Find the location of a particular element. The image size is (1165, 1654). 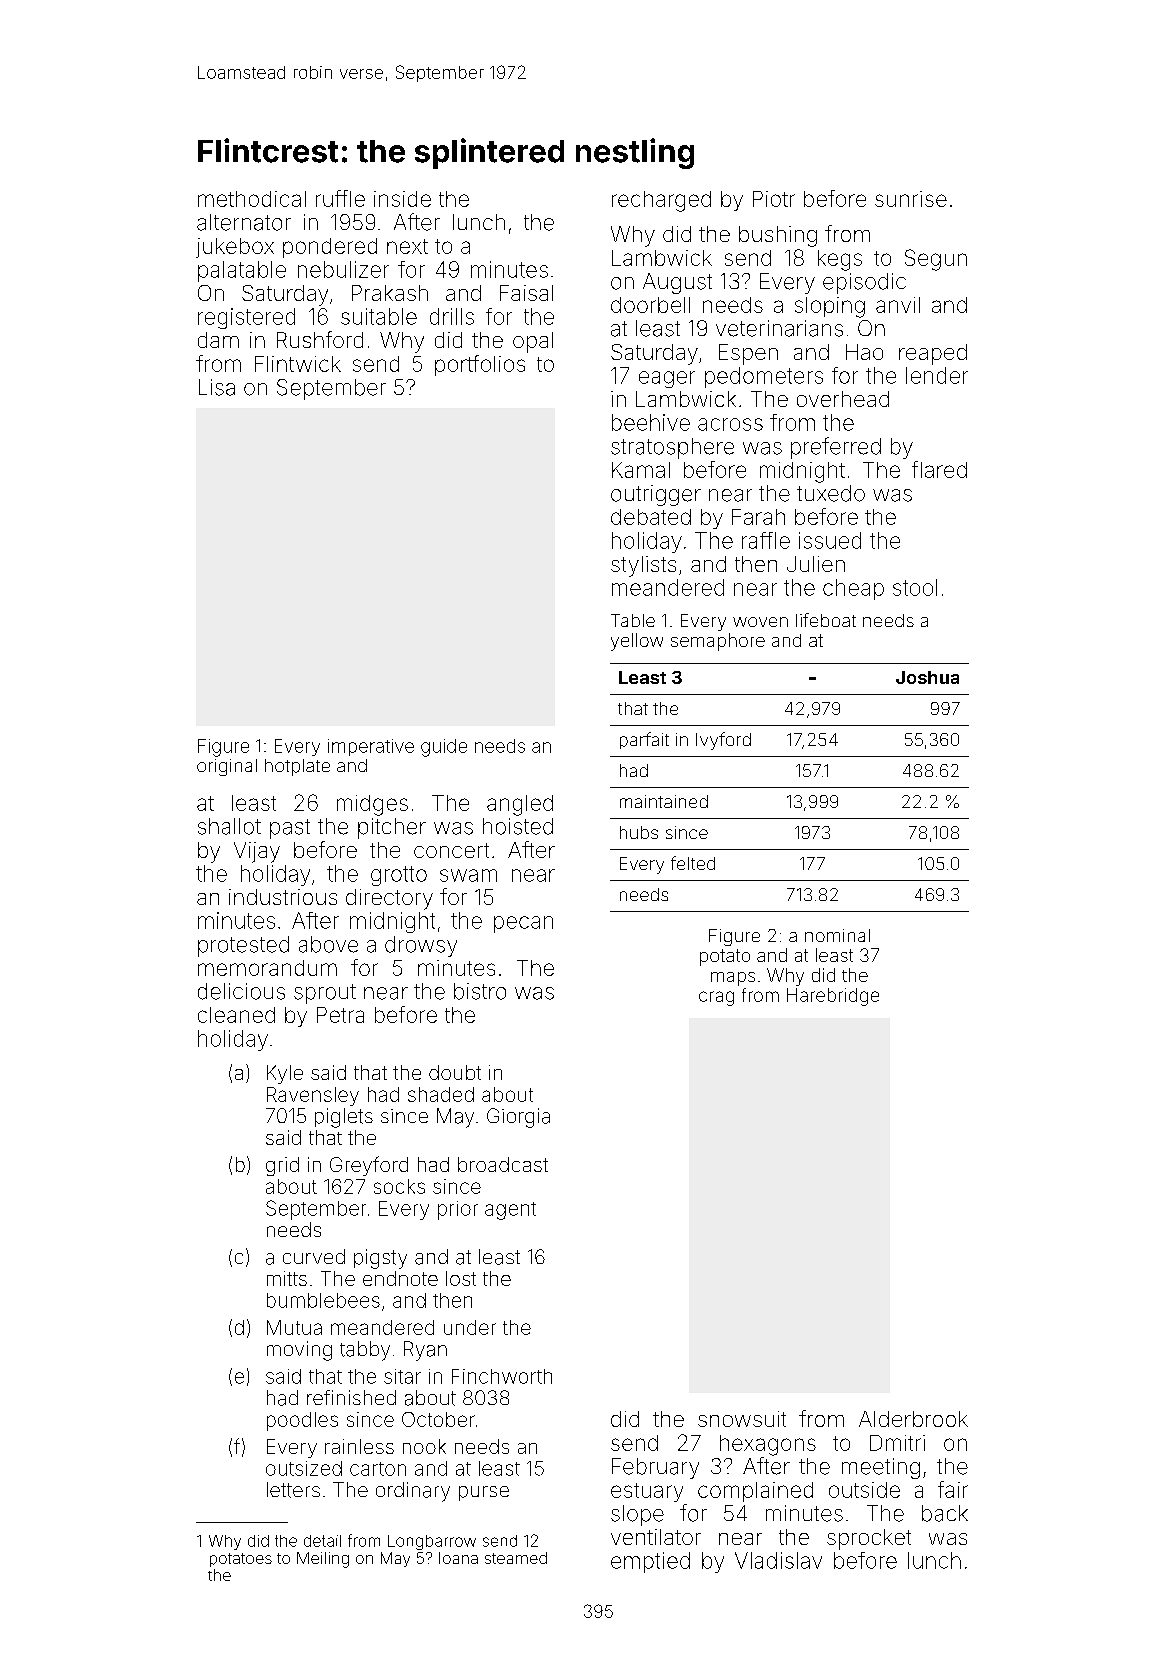

letters is located at coordinates (293, 1490).
